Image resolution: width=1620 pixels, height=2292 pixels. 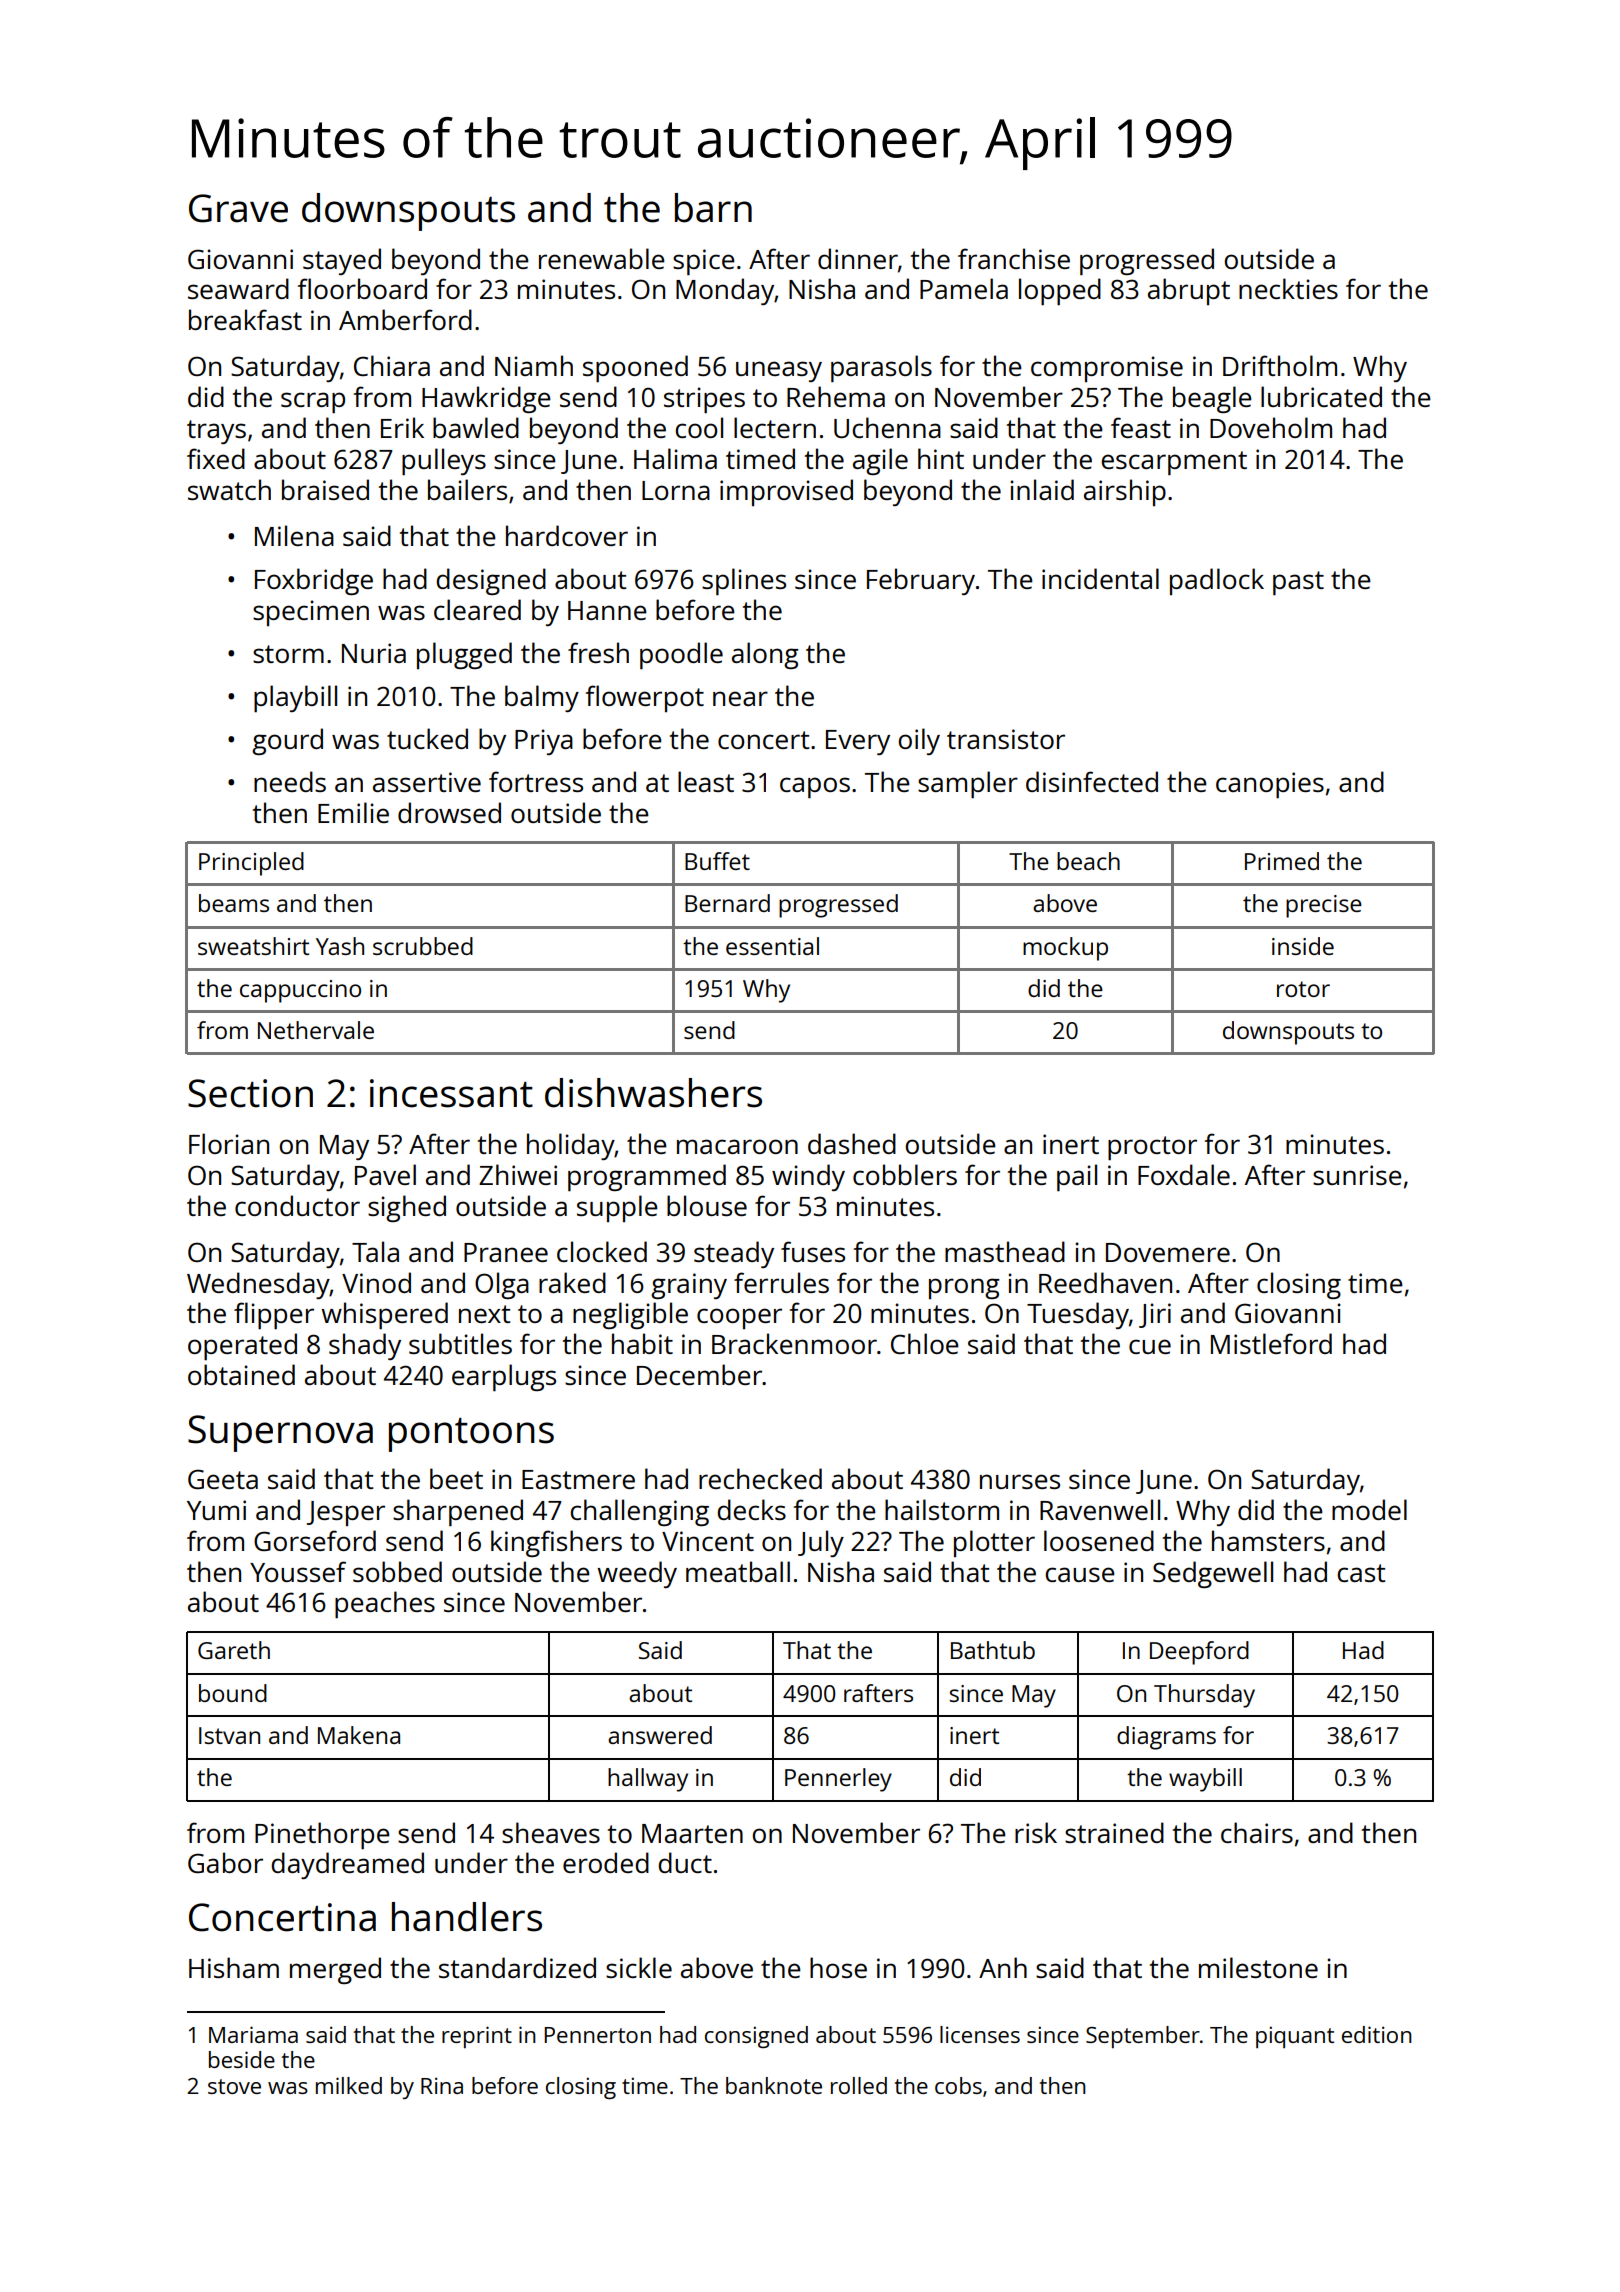 I want to click on past, so click(x=1298, y=583).
